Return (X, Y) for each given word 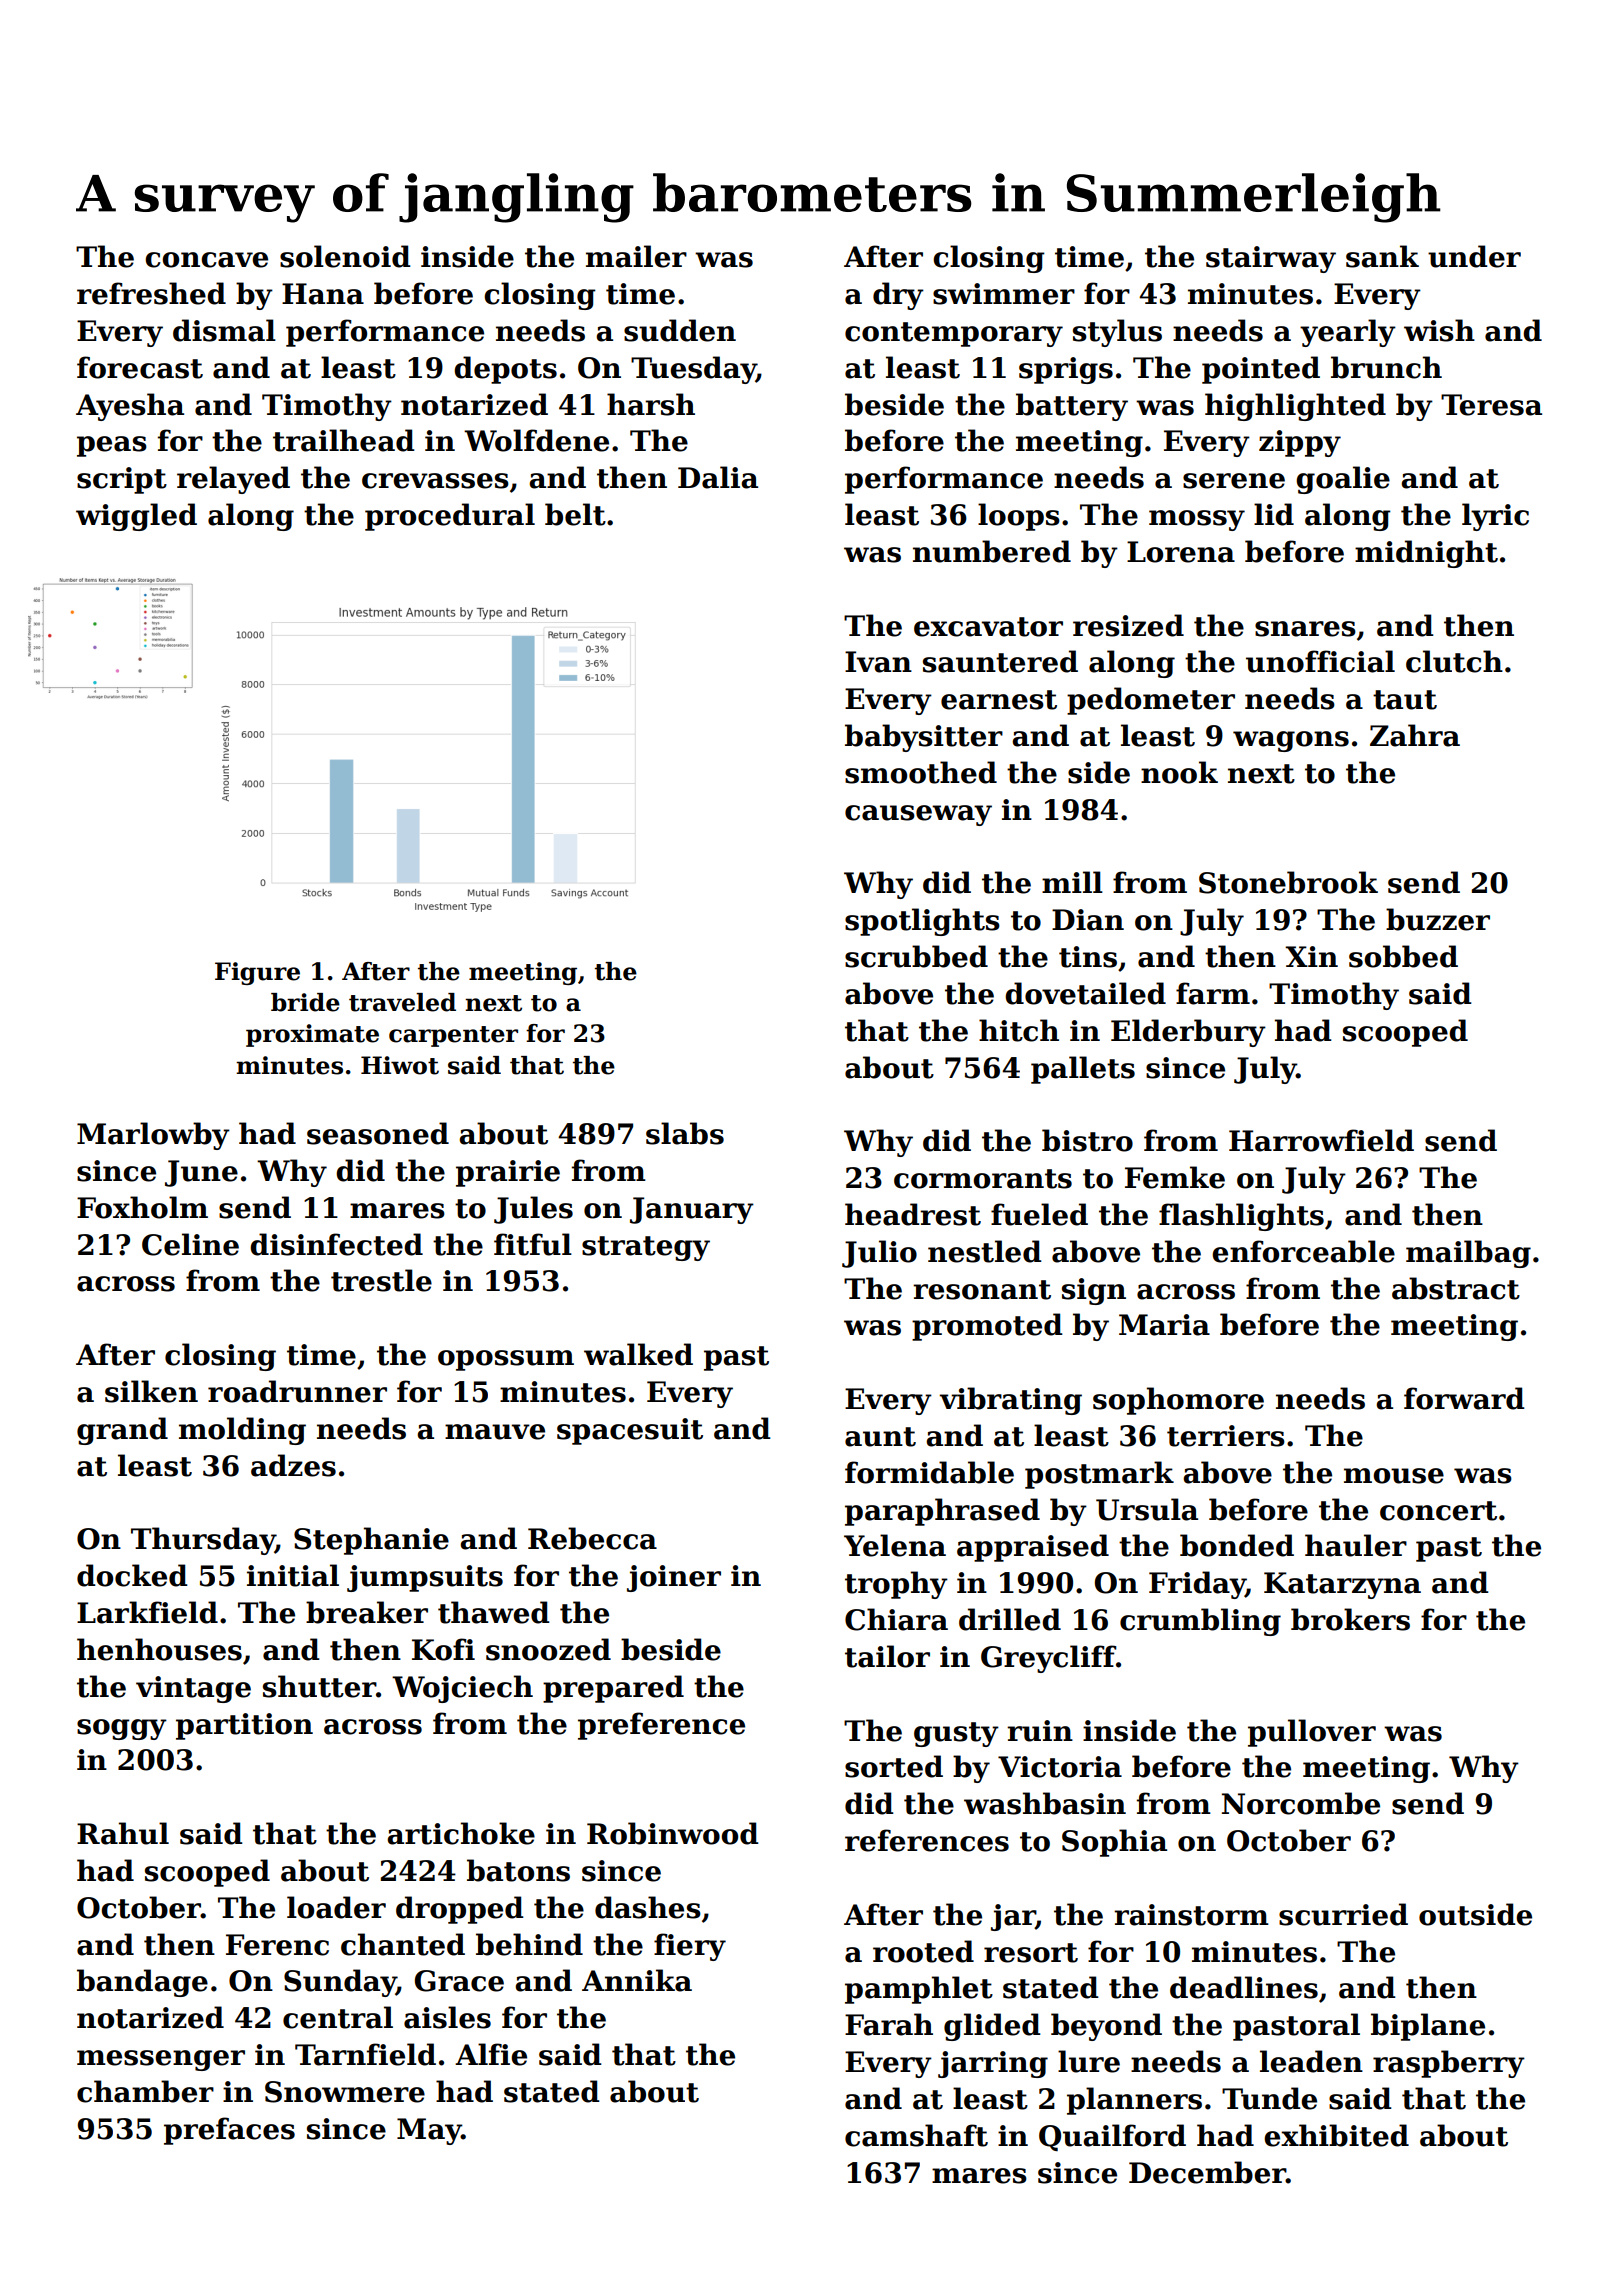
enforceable (1303, 1251)
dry (898, 296)
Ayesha (130, 407)
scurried (1343, 1914)
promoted (987, 1327)
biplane (1428, 2027)
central (338, 2017)
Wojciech (462, 1689)
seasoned (378, 1133)
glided (992, 2027)
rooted (923, 1951)
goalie (1343, 480)
